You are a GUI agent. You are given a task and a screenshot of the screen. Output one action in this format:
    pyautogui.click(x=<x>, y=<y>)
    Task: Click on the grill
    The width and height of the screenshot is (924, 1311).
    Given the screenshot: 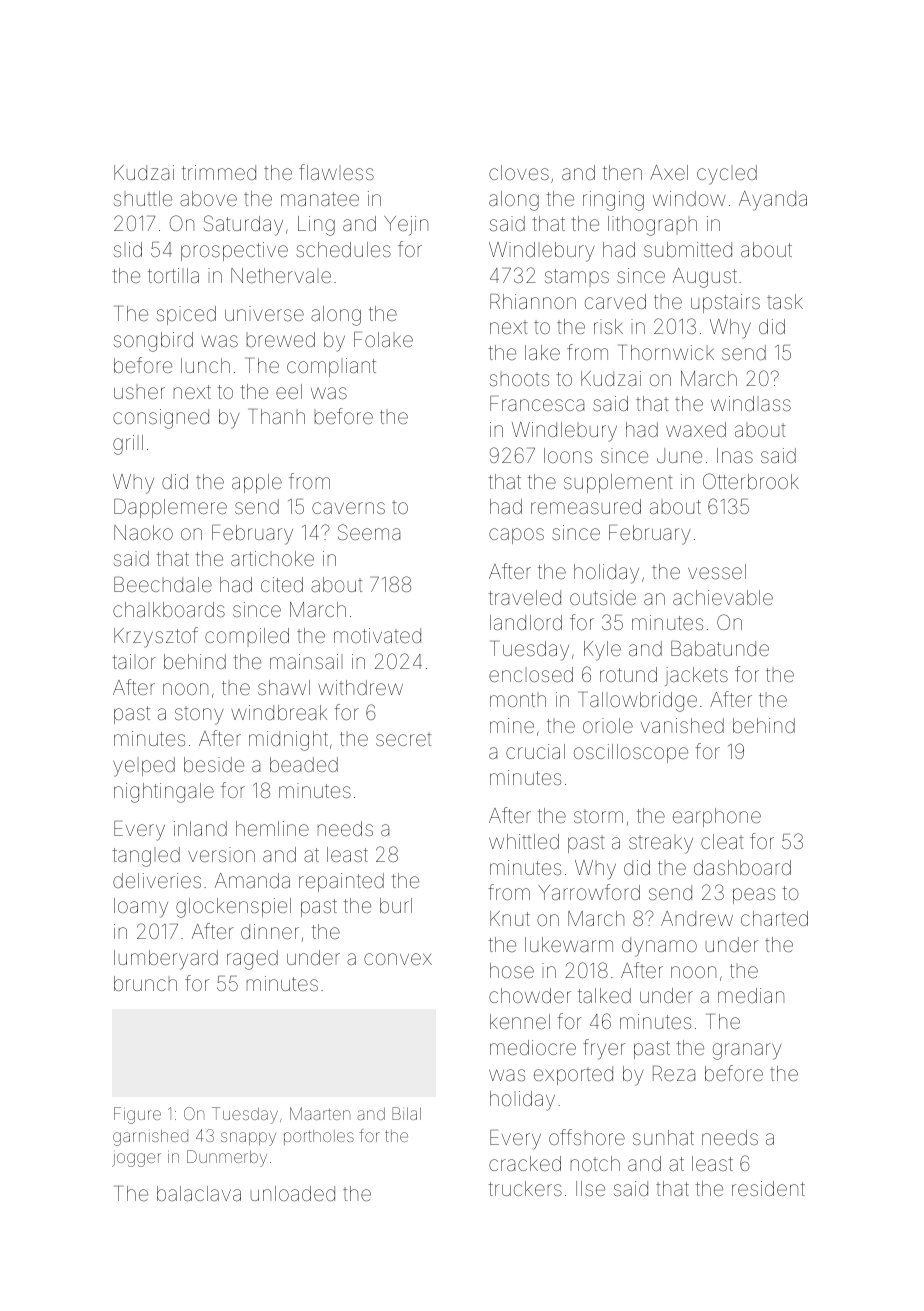 What is the action you would take?
    pyautogui.click(x=128, y=445)
